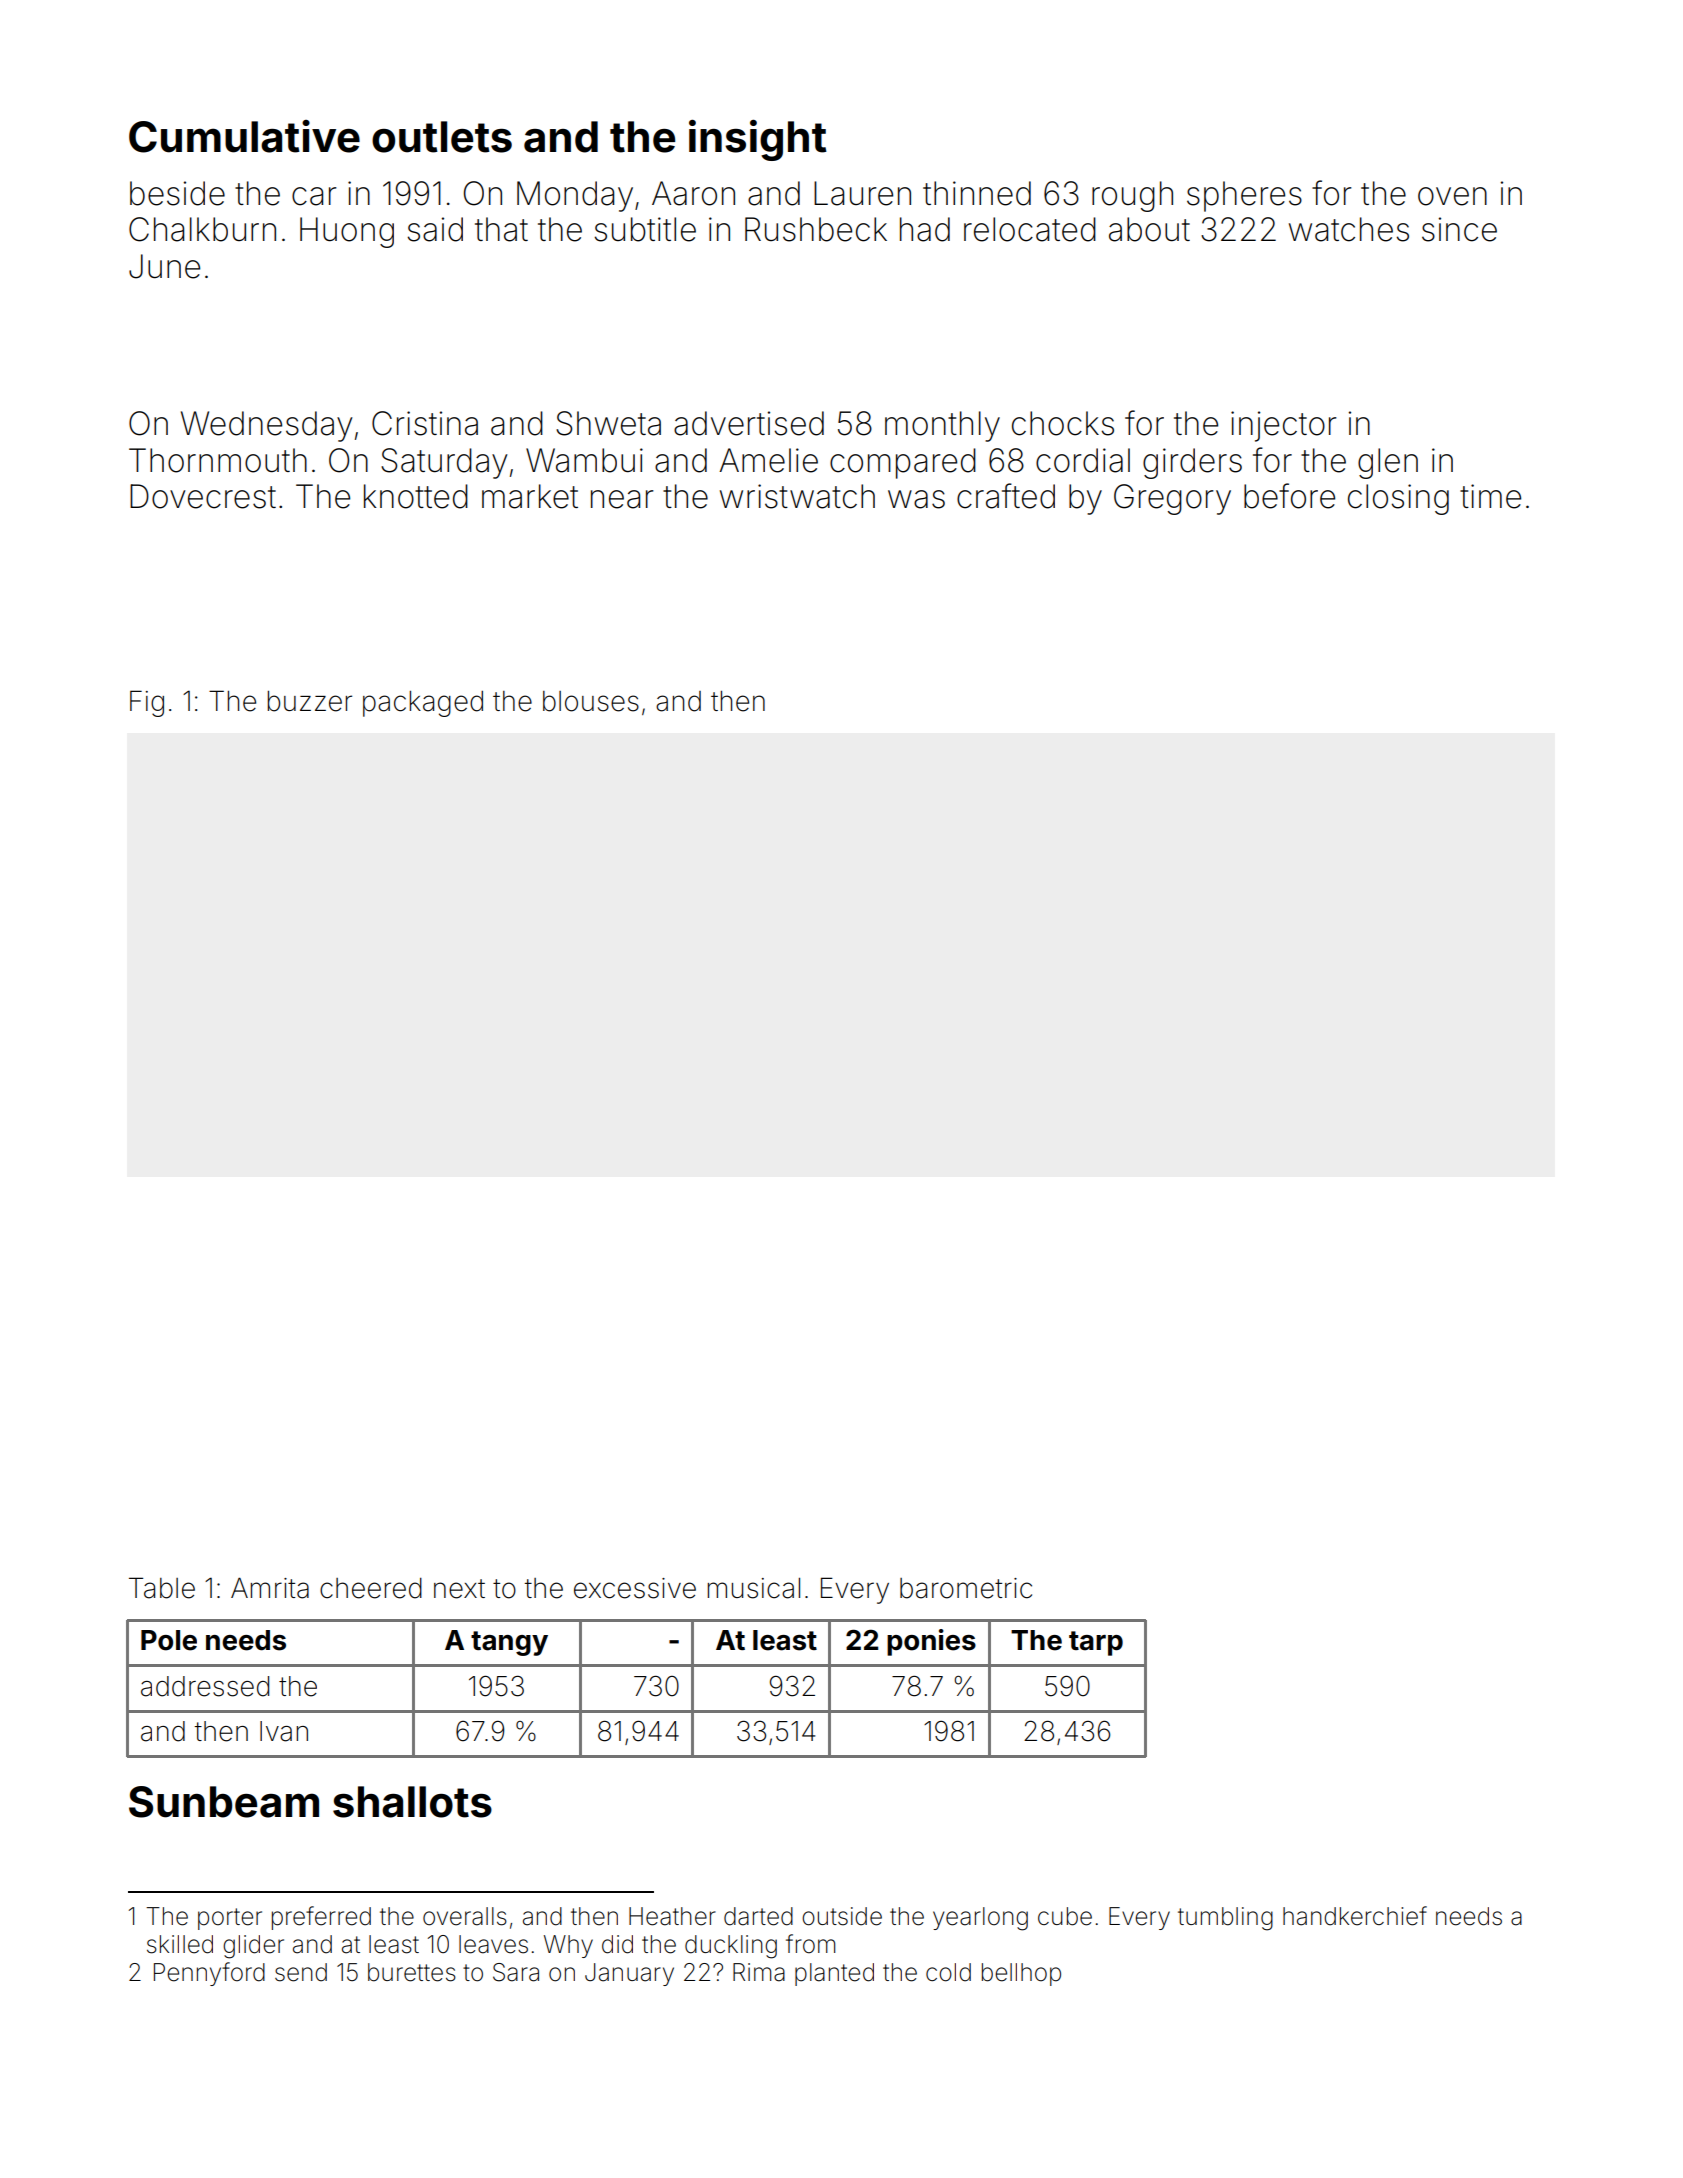  I want to click on cheered, so click(371, 1588).
